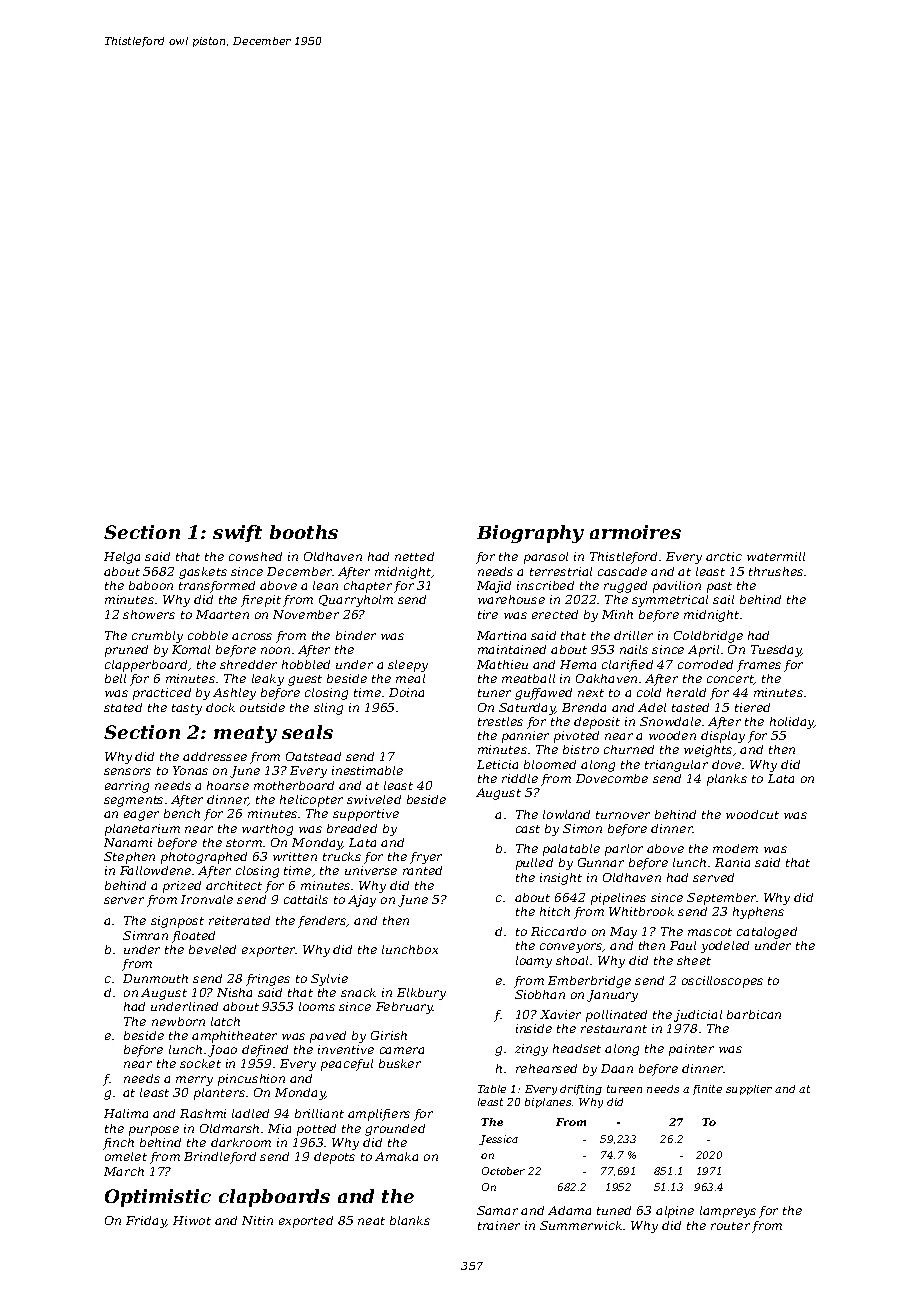 The width and height of the screenshot is (924, 1308). Describe the element at coordinates (597, 723) in the screenshot. I see `deposit` at that location.
